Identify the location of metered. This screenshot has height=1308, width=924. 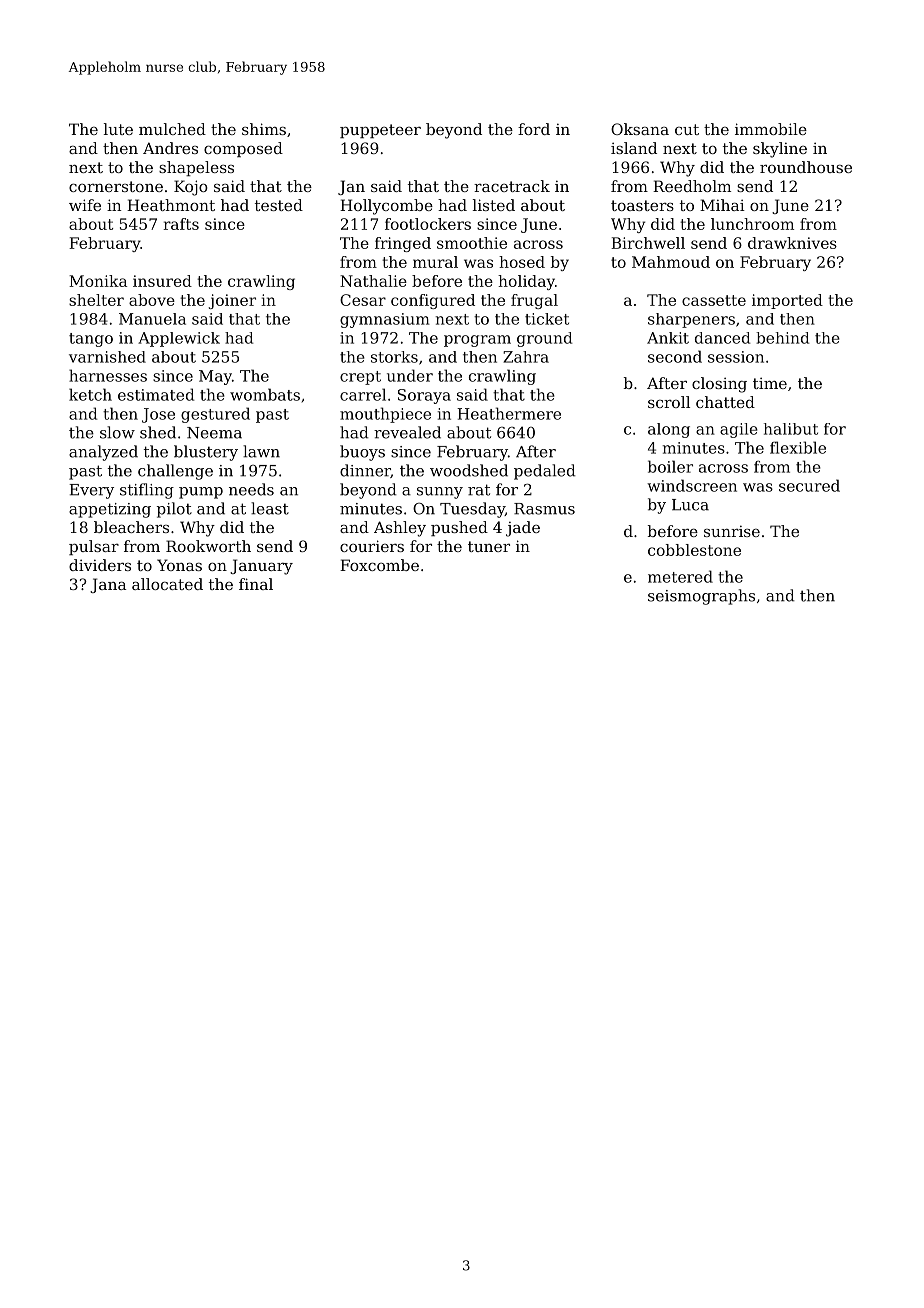
(680, 576).
